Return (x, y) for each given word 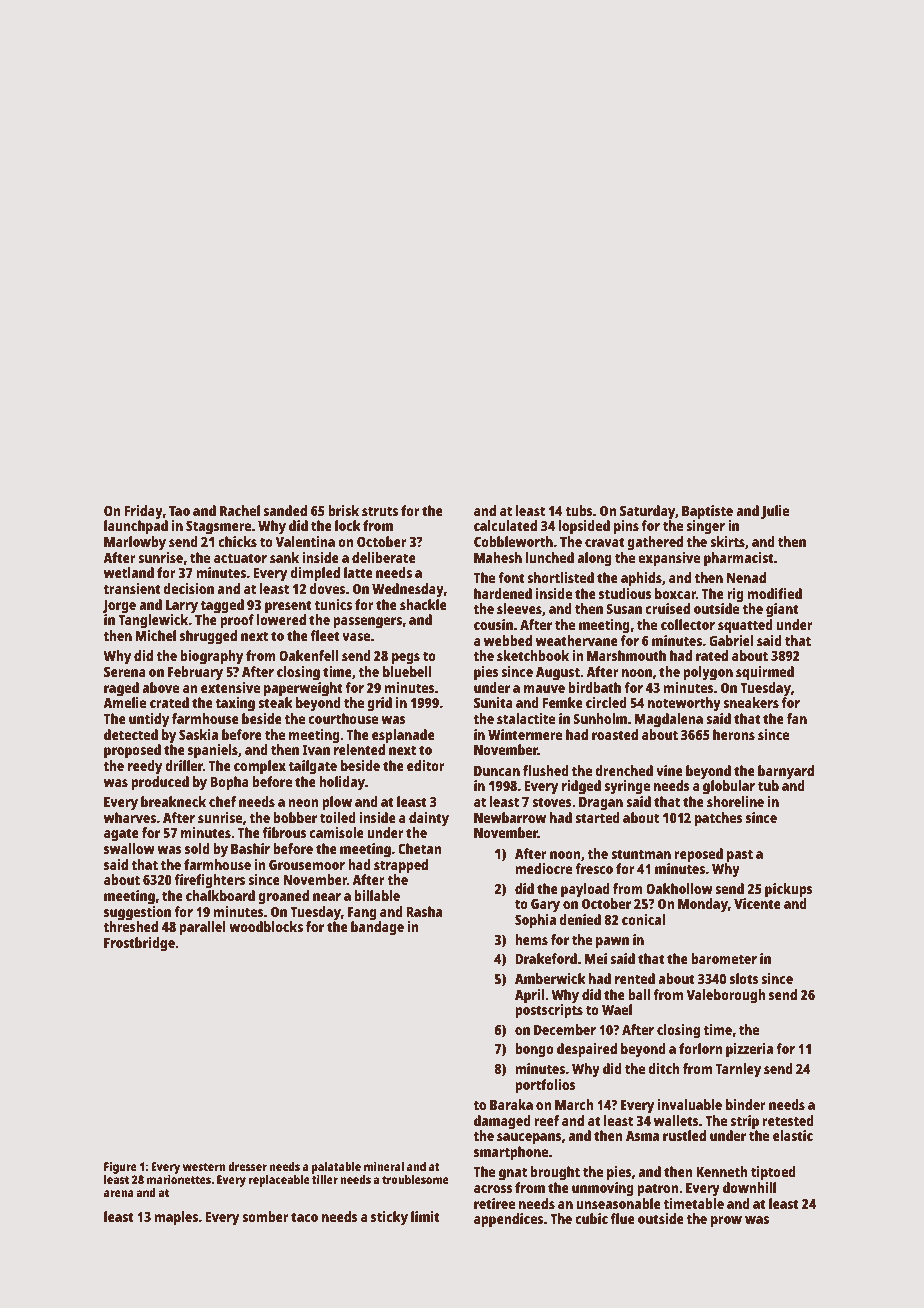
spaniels (213, 751)
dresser (247, 1166)
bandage (377, 928)
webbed (508, 640)
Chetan (420, 848)
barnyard (786, 772)
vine (669, 770)
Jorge (119, 607)
